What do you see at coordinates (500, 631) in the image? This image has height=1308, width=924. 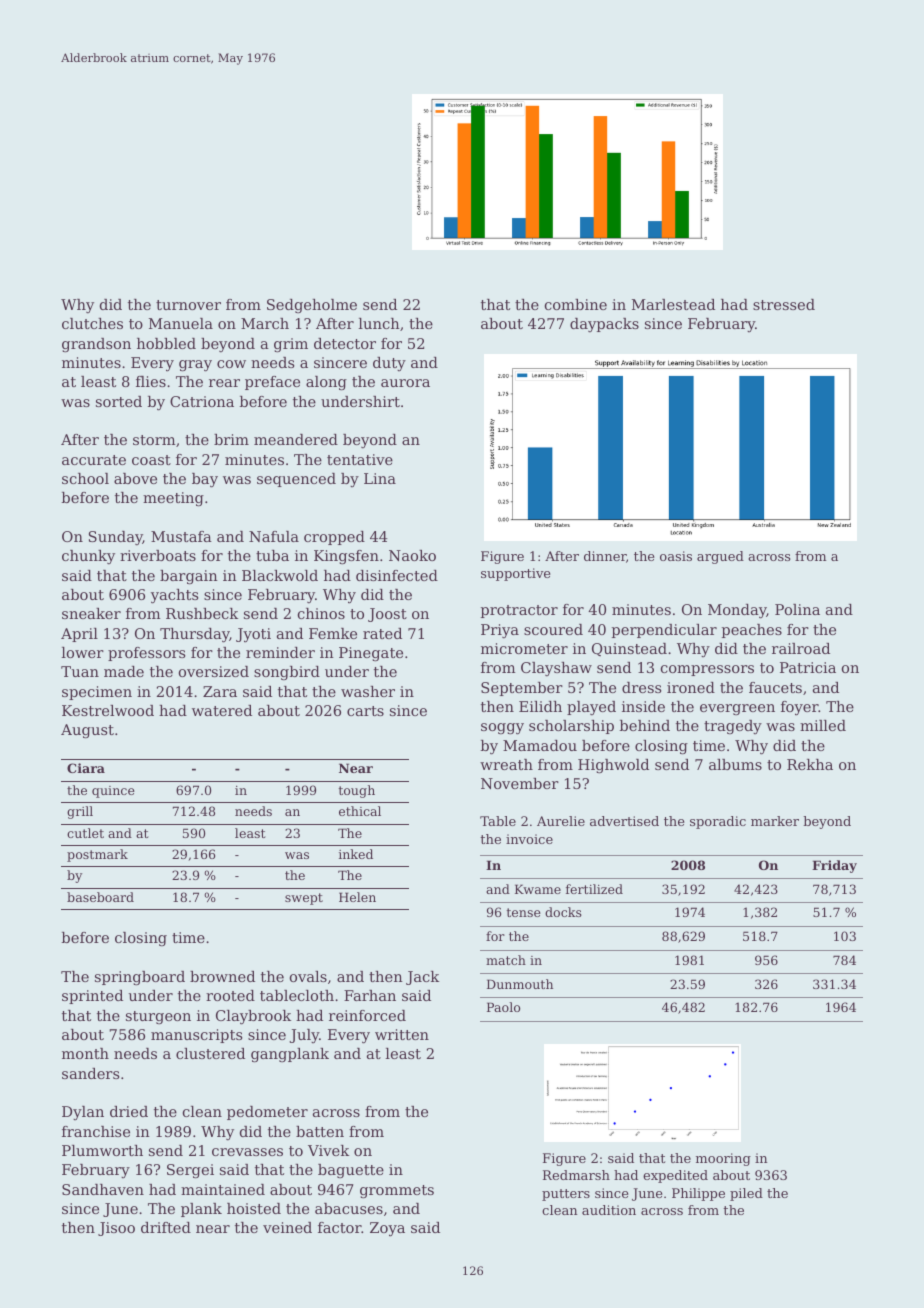 I see `Priya` at bounding box center [500, 631].
